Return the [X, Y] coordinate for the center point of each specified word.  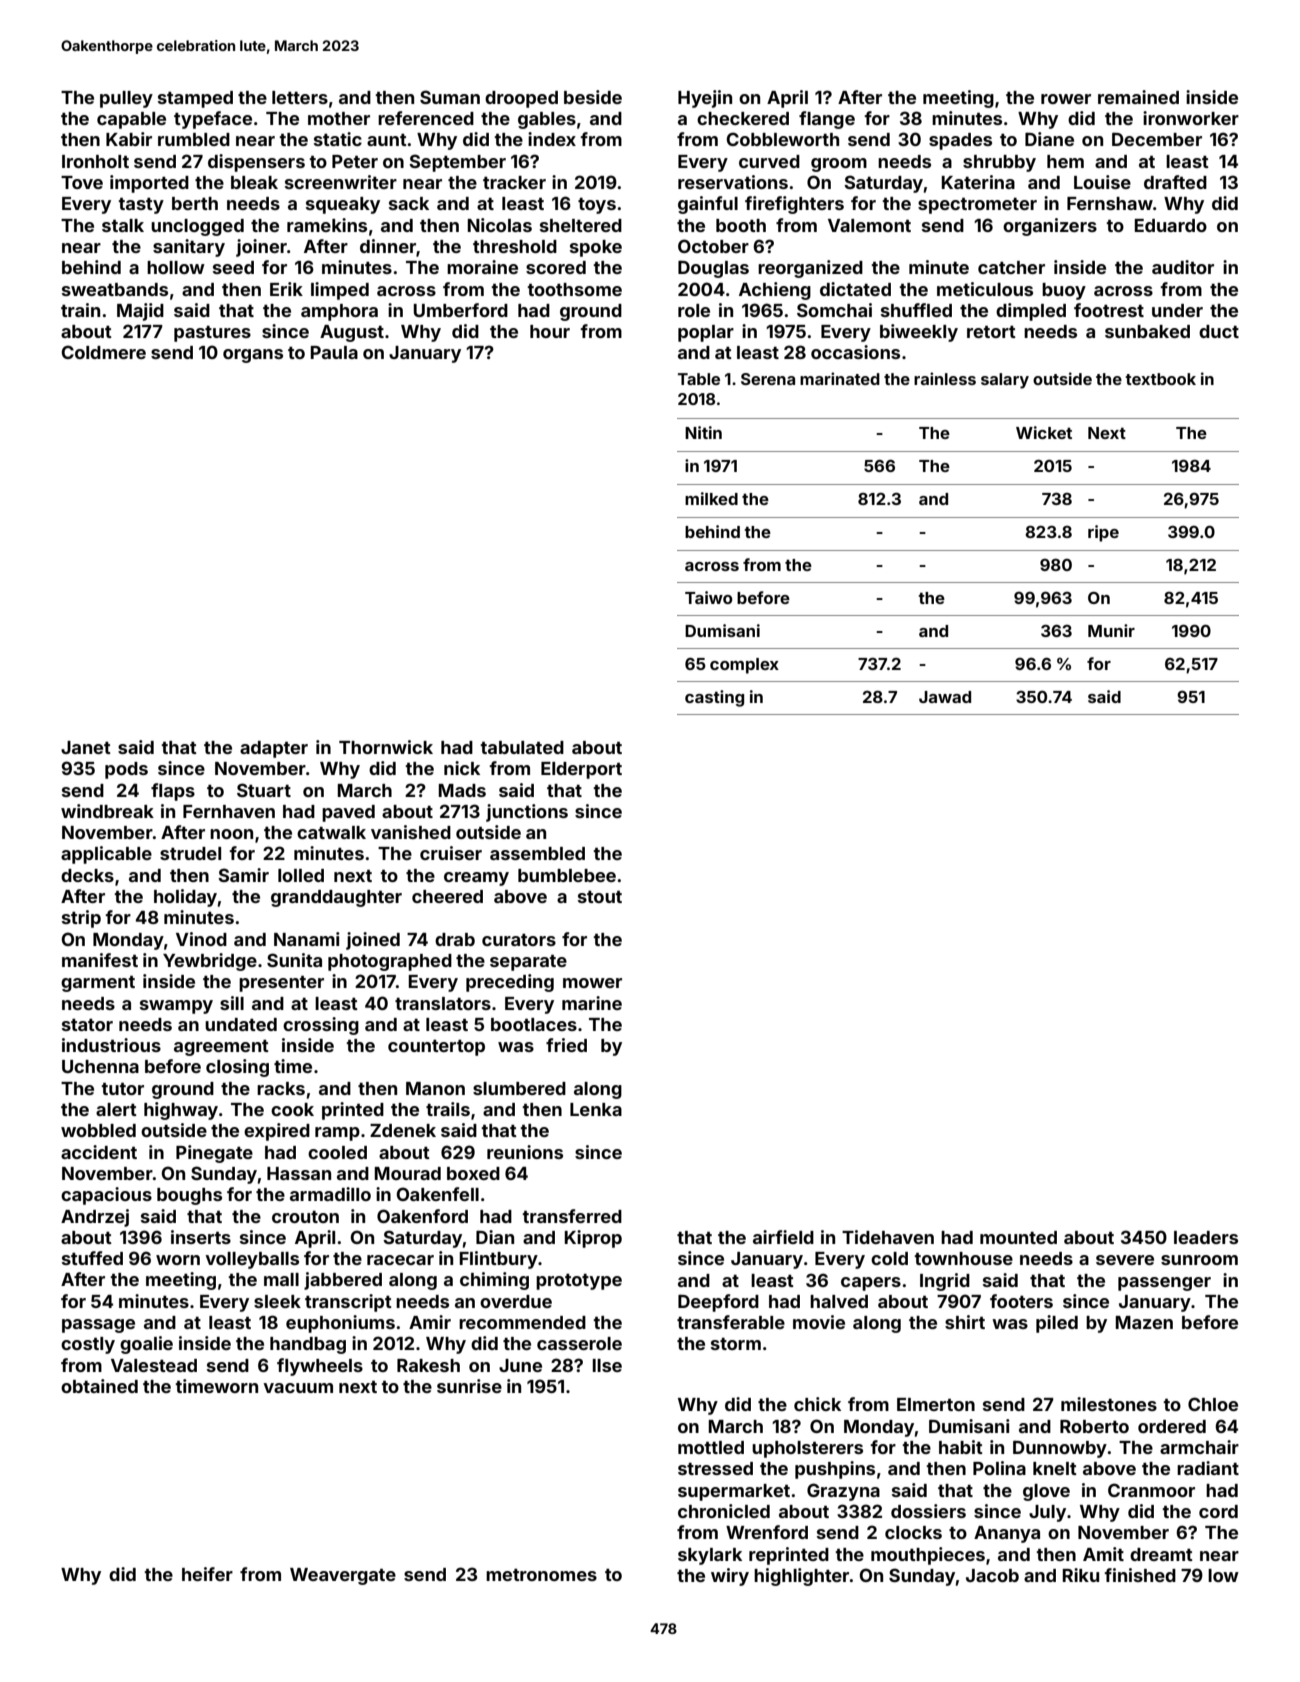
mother [339, 118]
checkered [743, 118]
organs [253, 356]
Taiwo [709, 597]
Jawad [945, 697]
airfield [783, 1237]
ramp [337, 1134]
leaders [1206, 1237]
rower [1066, 99]
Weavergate [343, 1576]
